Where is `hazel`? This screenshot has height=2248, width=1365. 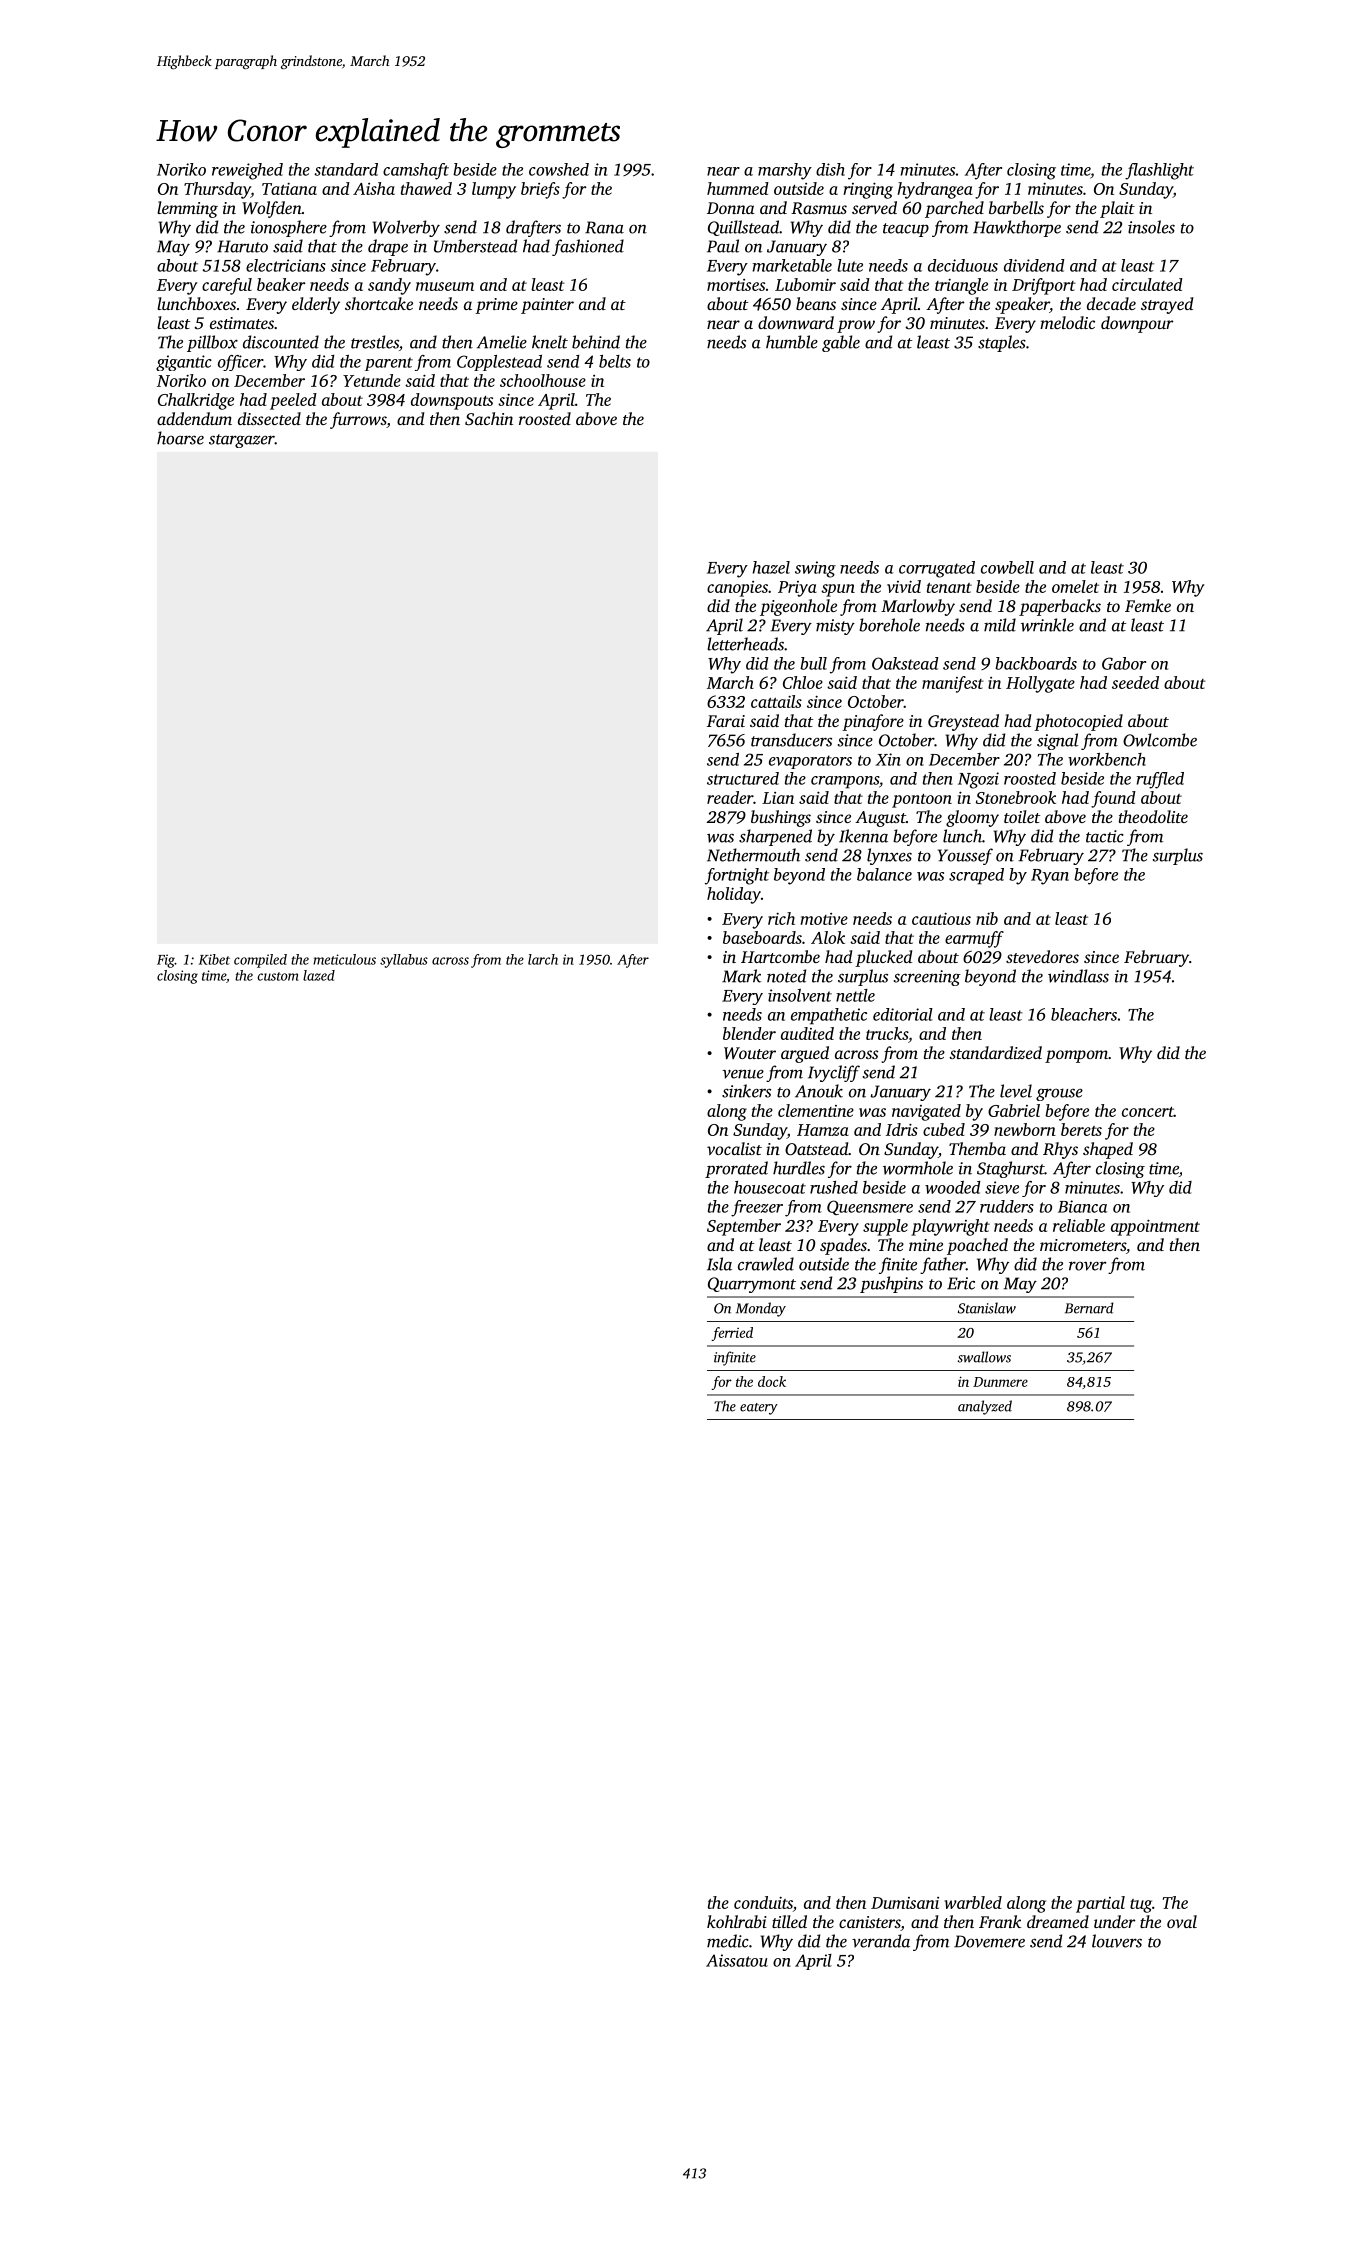 hazel is located at coordinates (771, 567).
